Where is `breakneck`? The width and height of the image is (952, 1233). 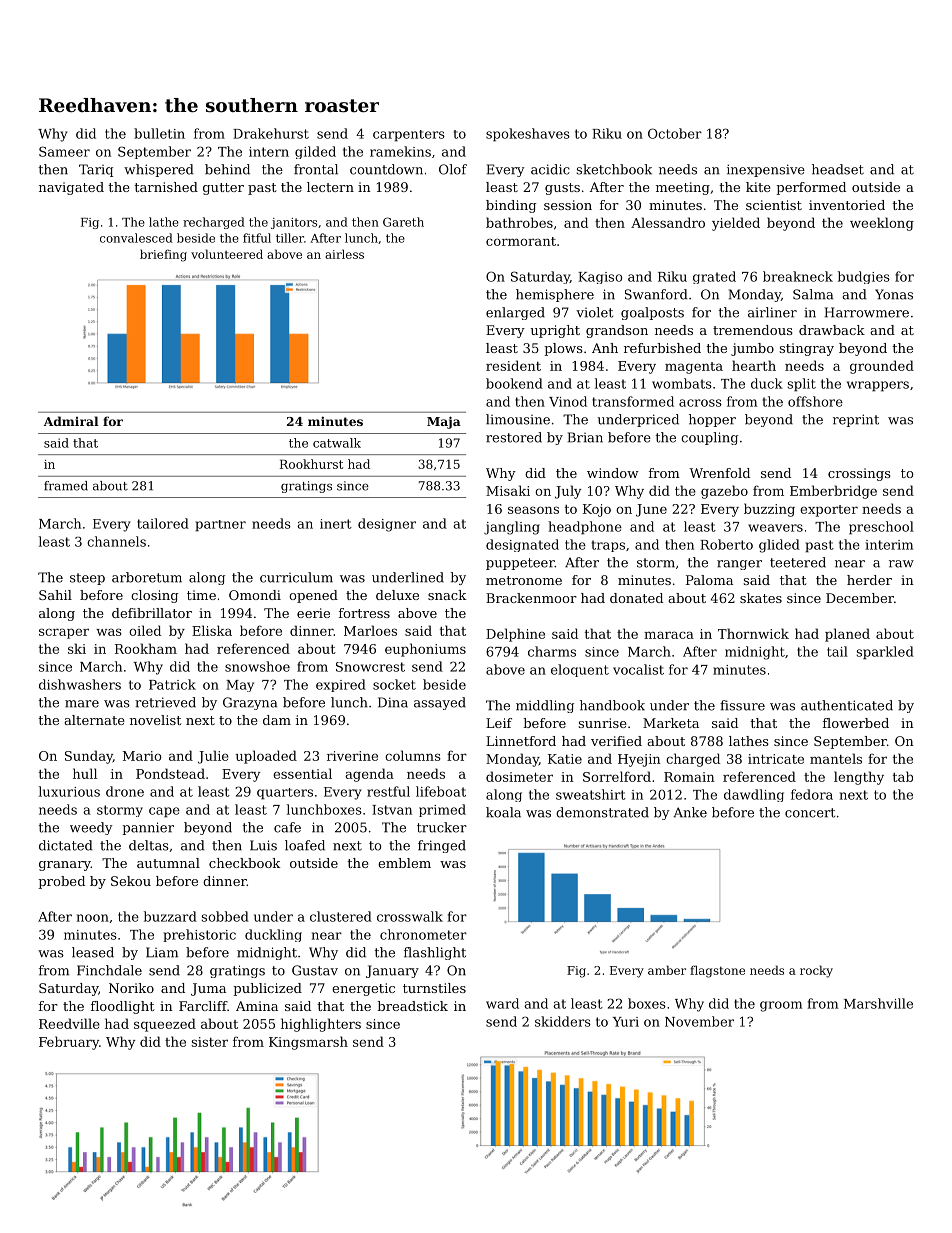 breakneck is located at coordinates (798, 276).
